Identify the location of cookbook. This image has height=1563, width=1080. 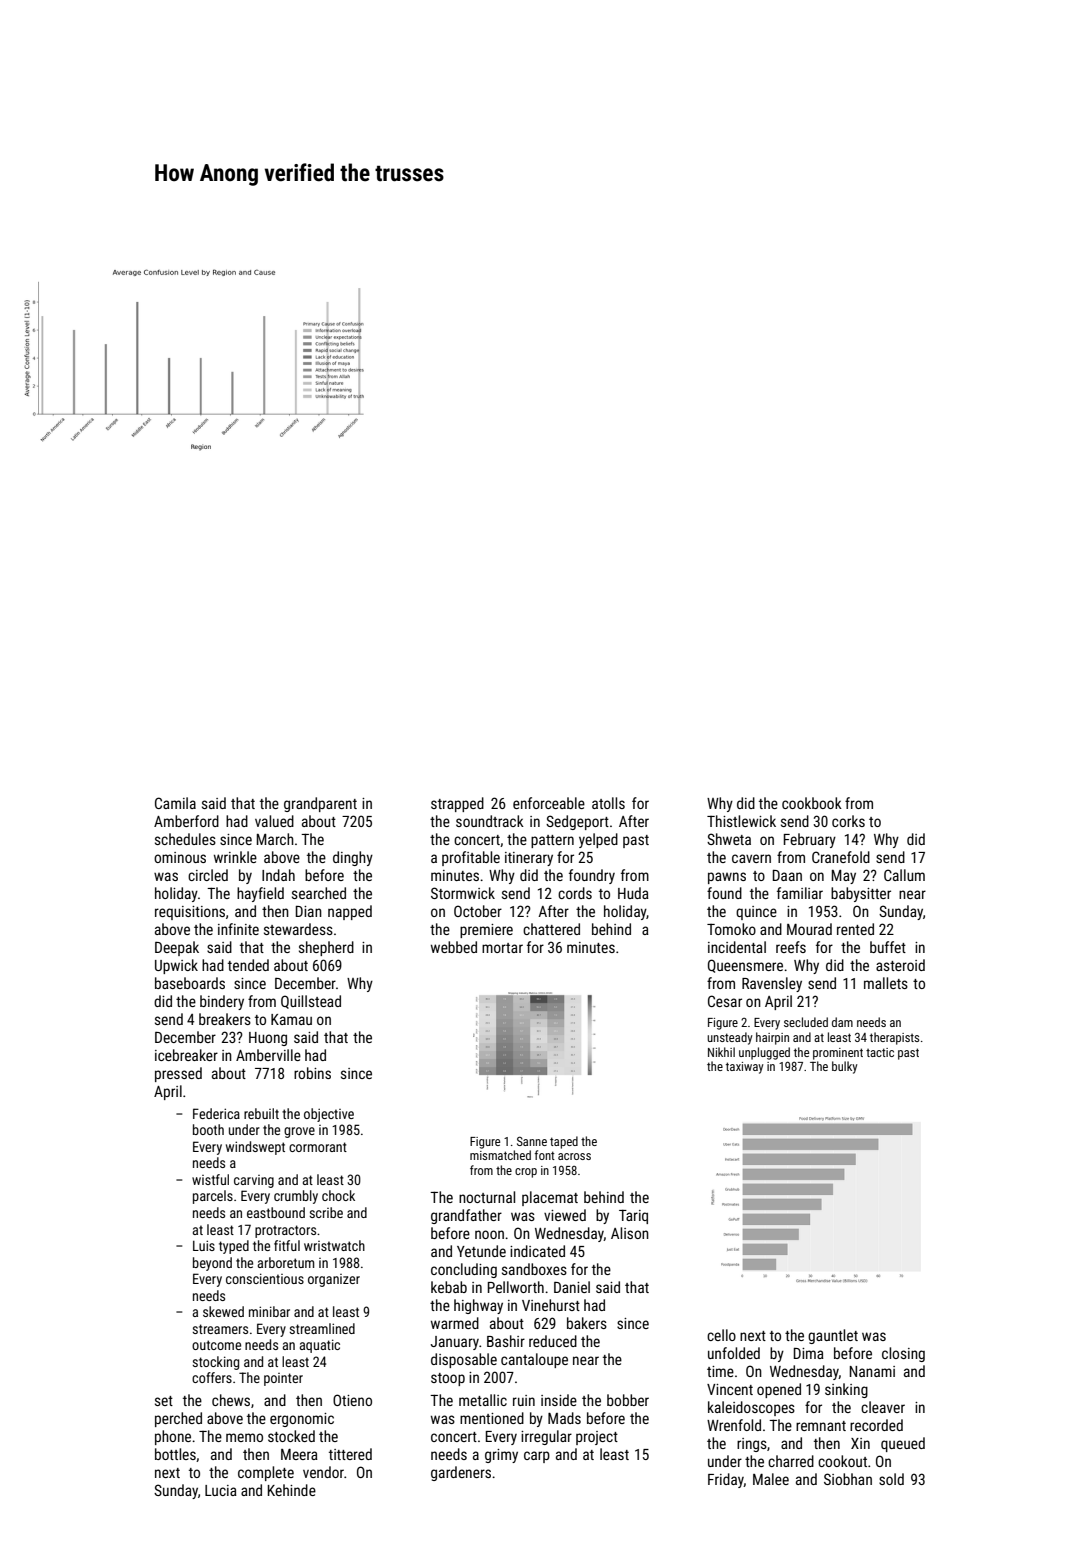
(812, 803).
